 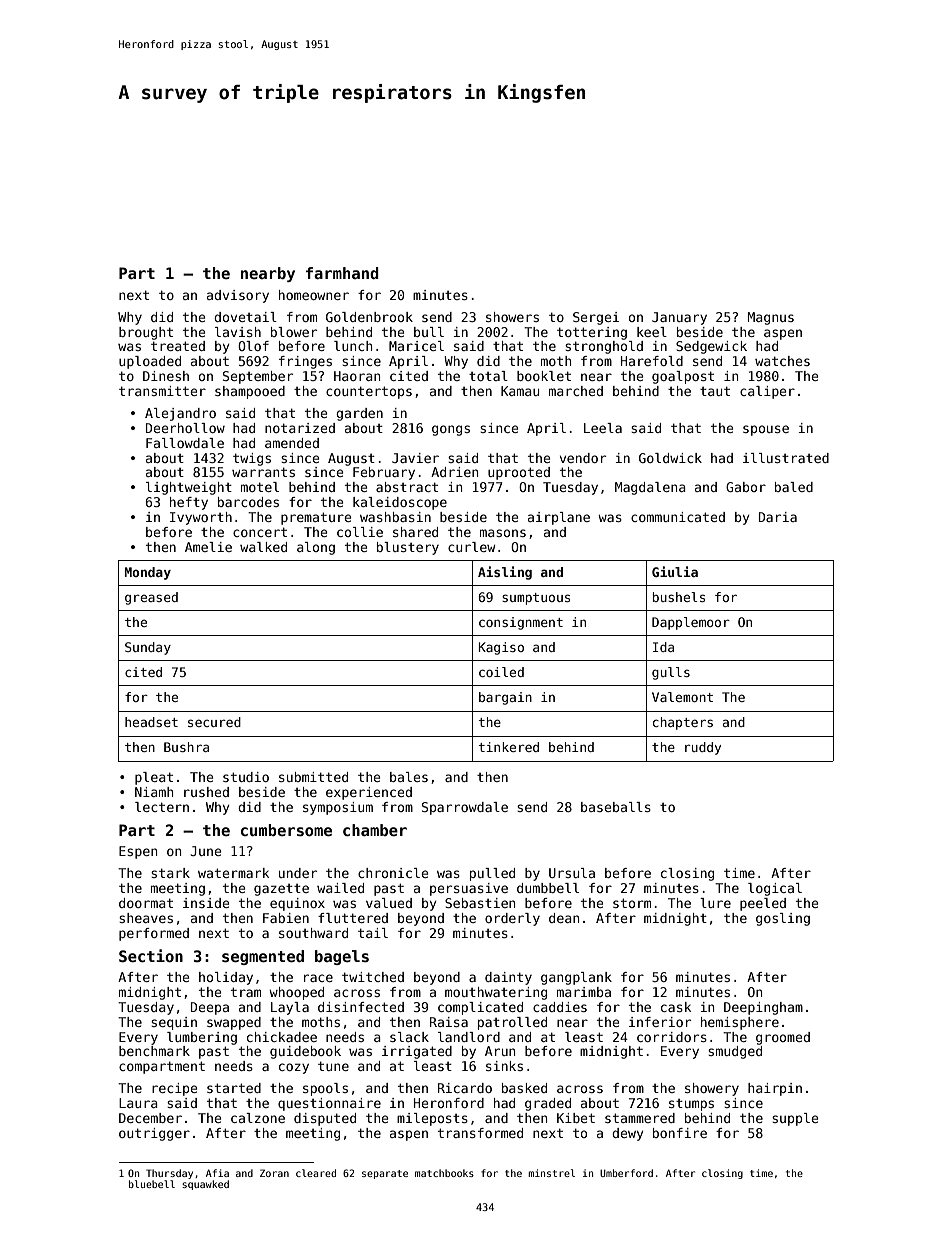 I want to click on Dapplemoor, so click(x=691, y=623).
